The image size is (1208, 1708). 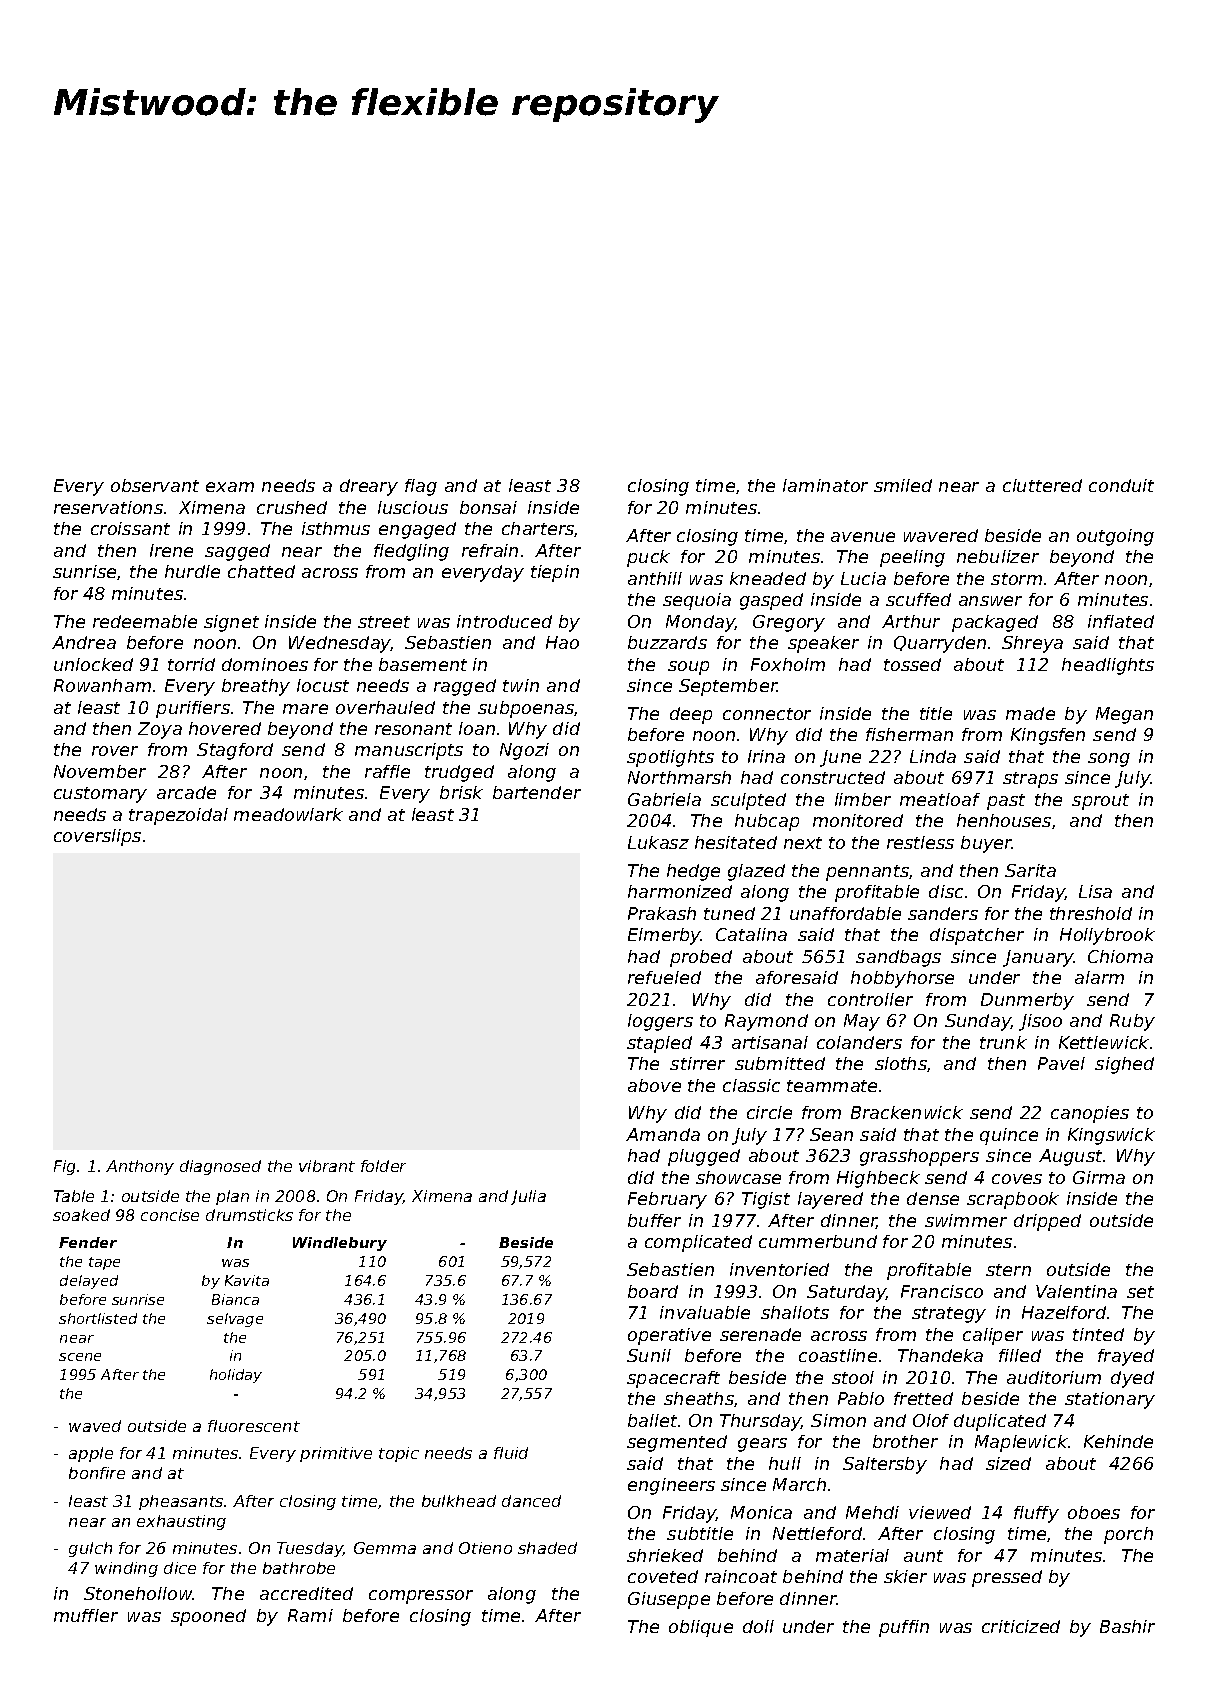 I want to click on oblique, so click(x=701, y=1628).
